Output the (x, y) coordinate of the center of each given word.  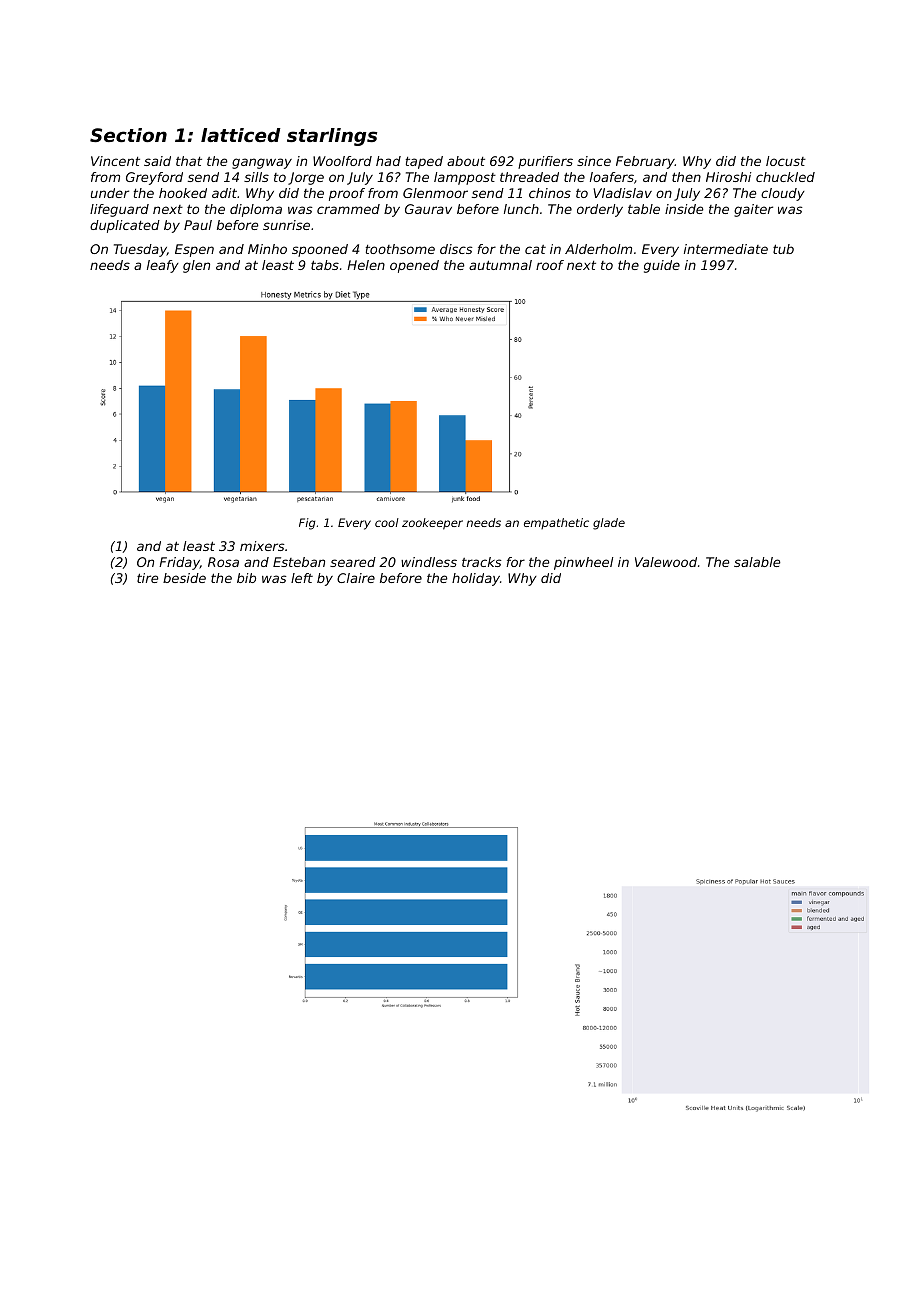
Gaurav (428, 209)
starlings (332, 137)
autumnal (500, 265)
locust (786, 161)
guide (662, 266)
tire (148, 578)
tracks (481, 562)
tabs (325, 265)
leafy (163, 266)
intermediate (726, 249)
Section (128, 135)
